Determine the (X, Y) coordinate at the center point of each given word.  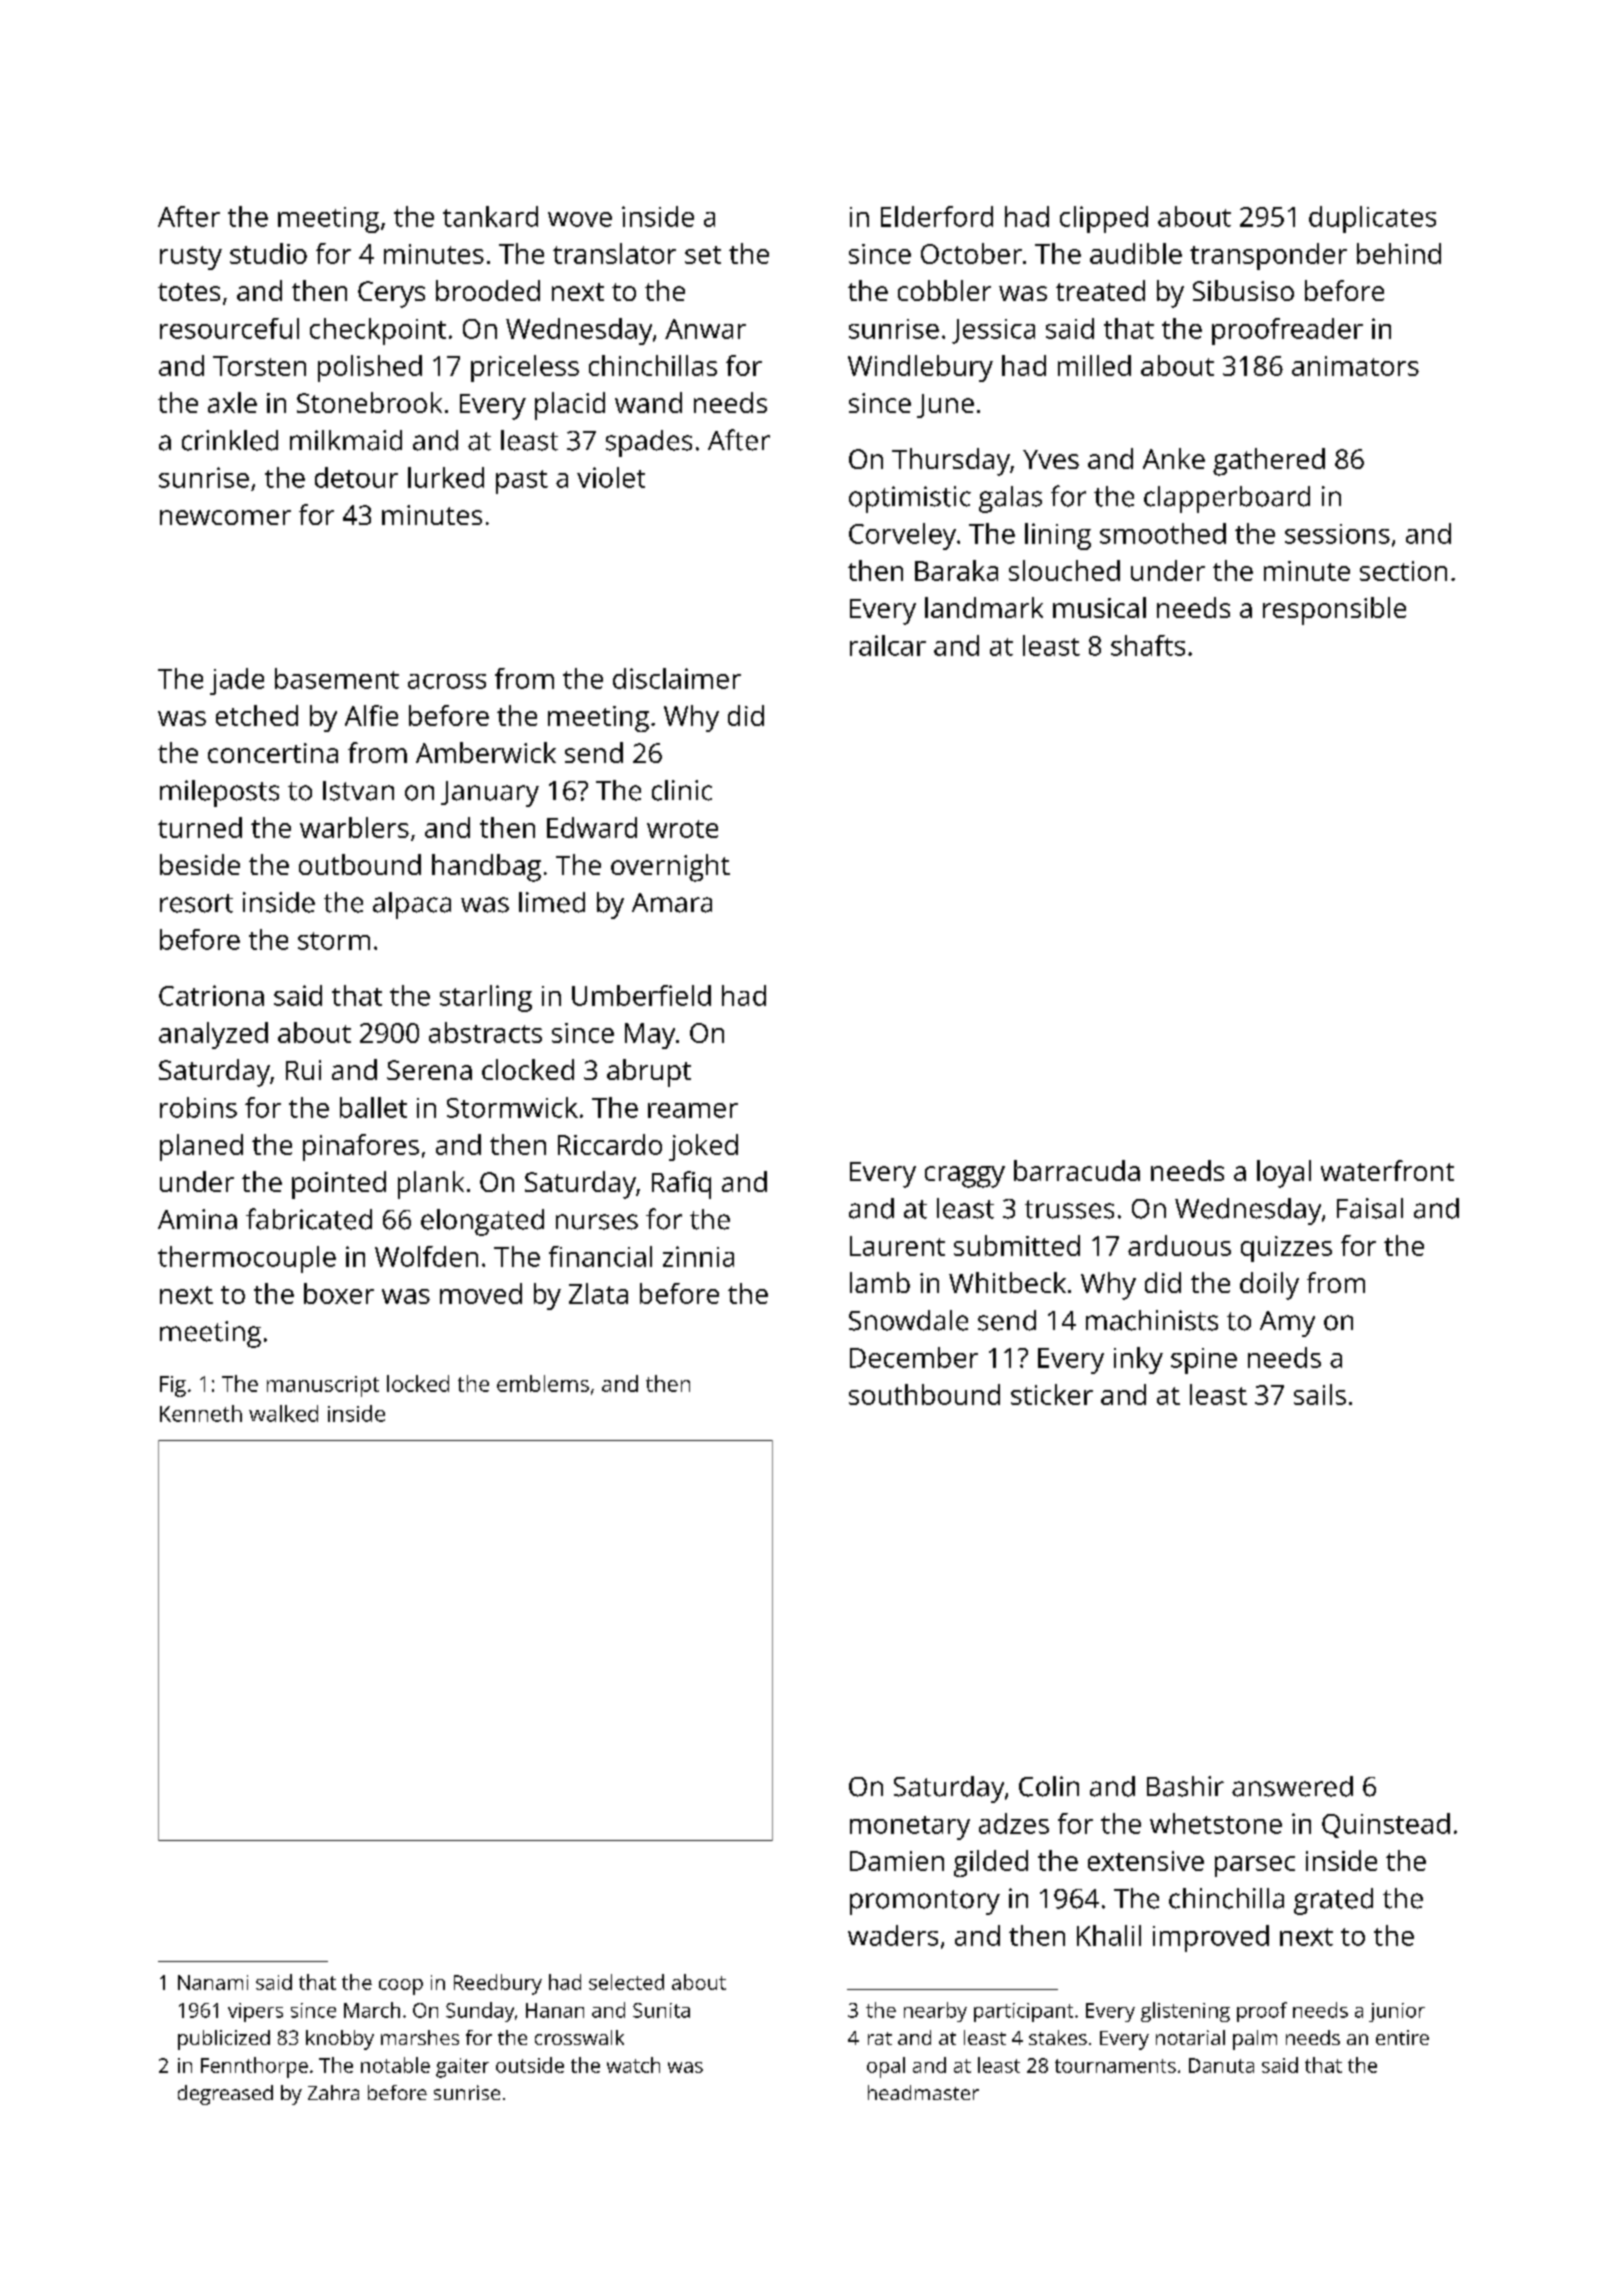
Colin (1049, 1786)
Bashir (1185, 1786)
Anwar (705, 329)
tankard (490, 216)
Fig (173, 1386)
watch (633, 2065)
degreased (225, 2095)
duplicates (1372, 219)
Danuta (1221, 2065)
